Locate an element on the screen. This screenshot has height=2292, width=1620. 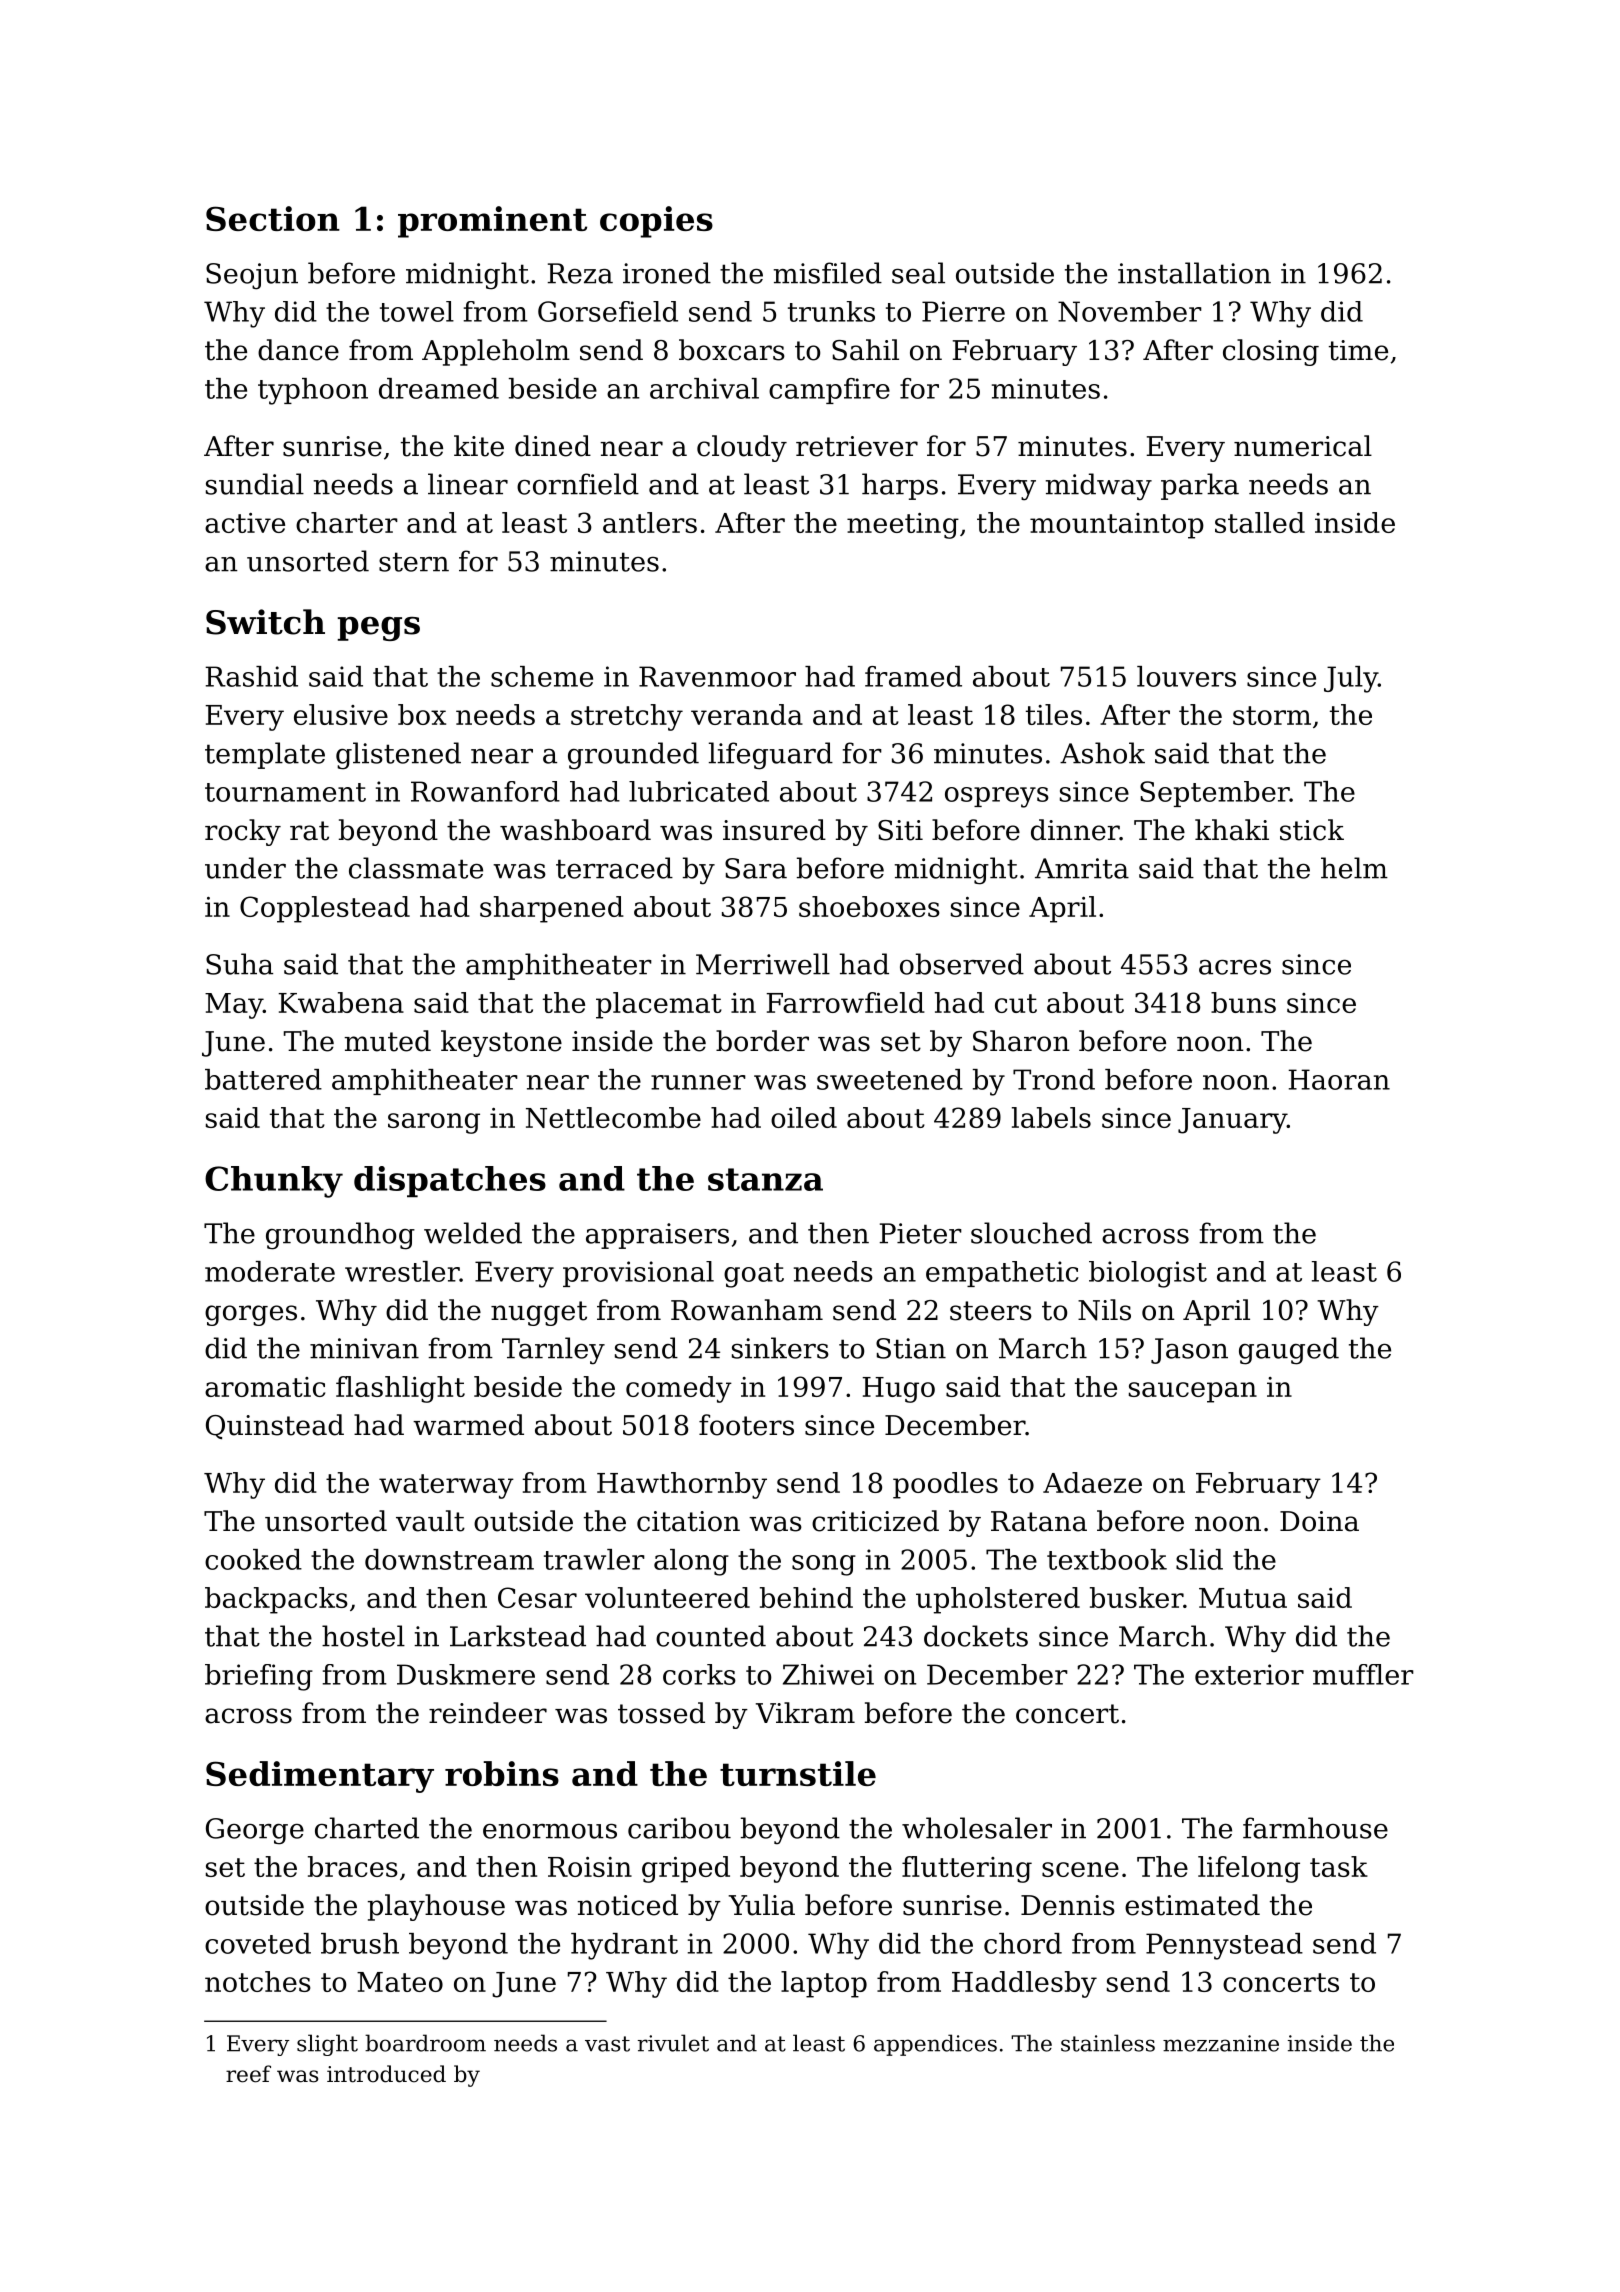
time is located at coordinates (1358, 350).
